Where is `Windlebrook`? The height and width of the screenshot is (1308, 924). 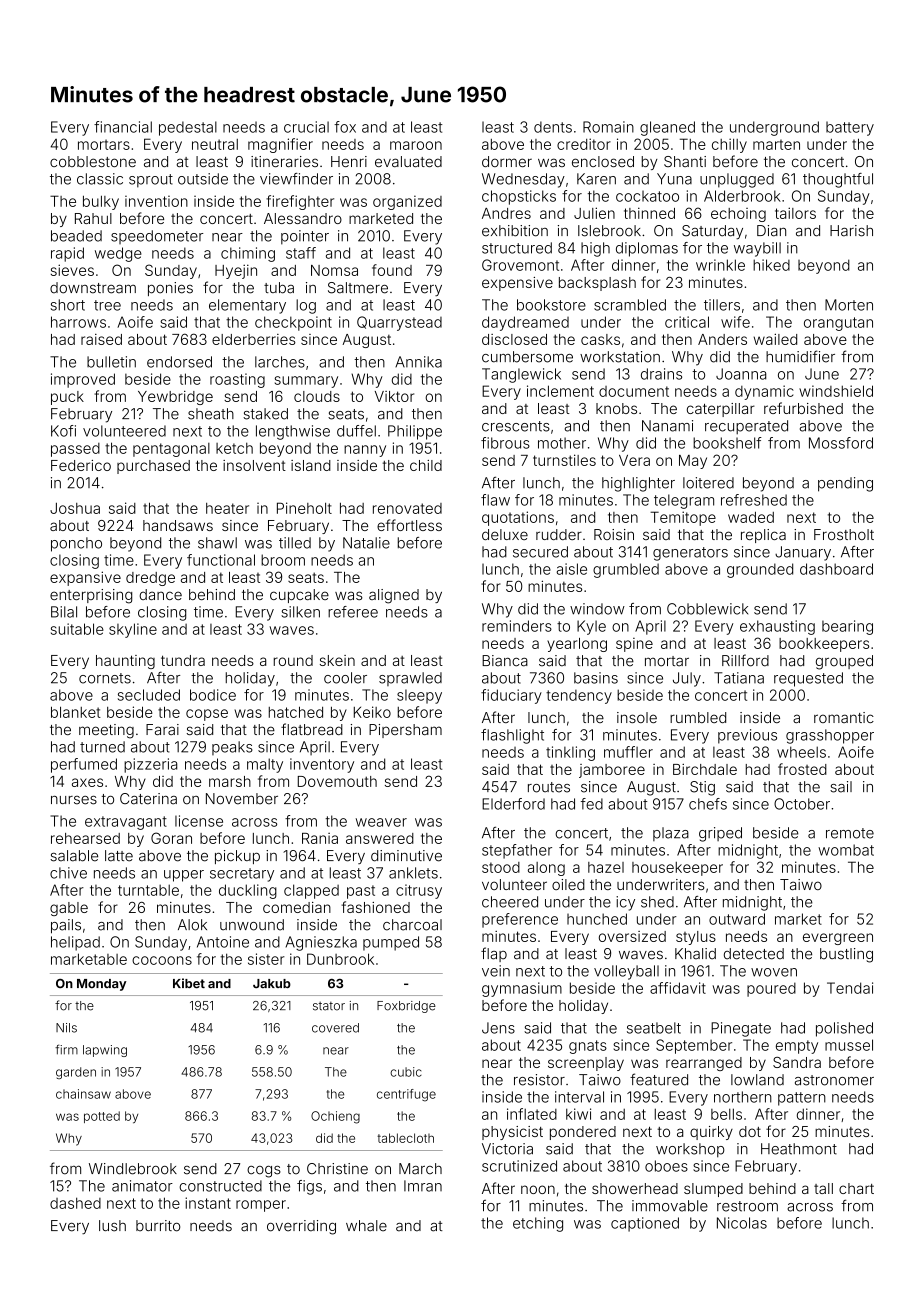
Windlebrook is located at coordinates (133, 1169).
